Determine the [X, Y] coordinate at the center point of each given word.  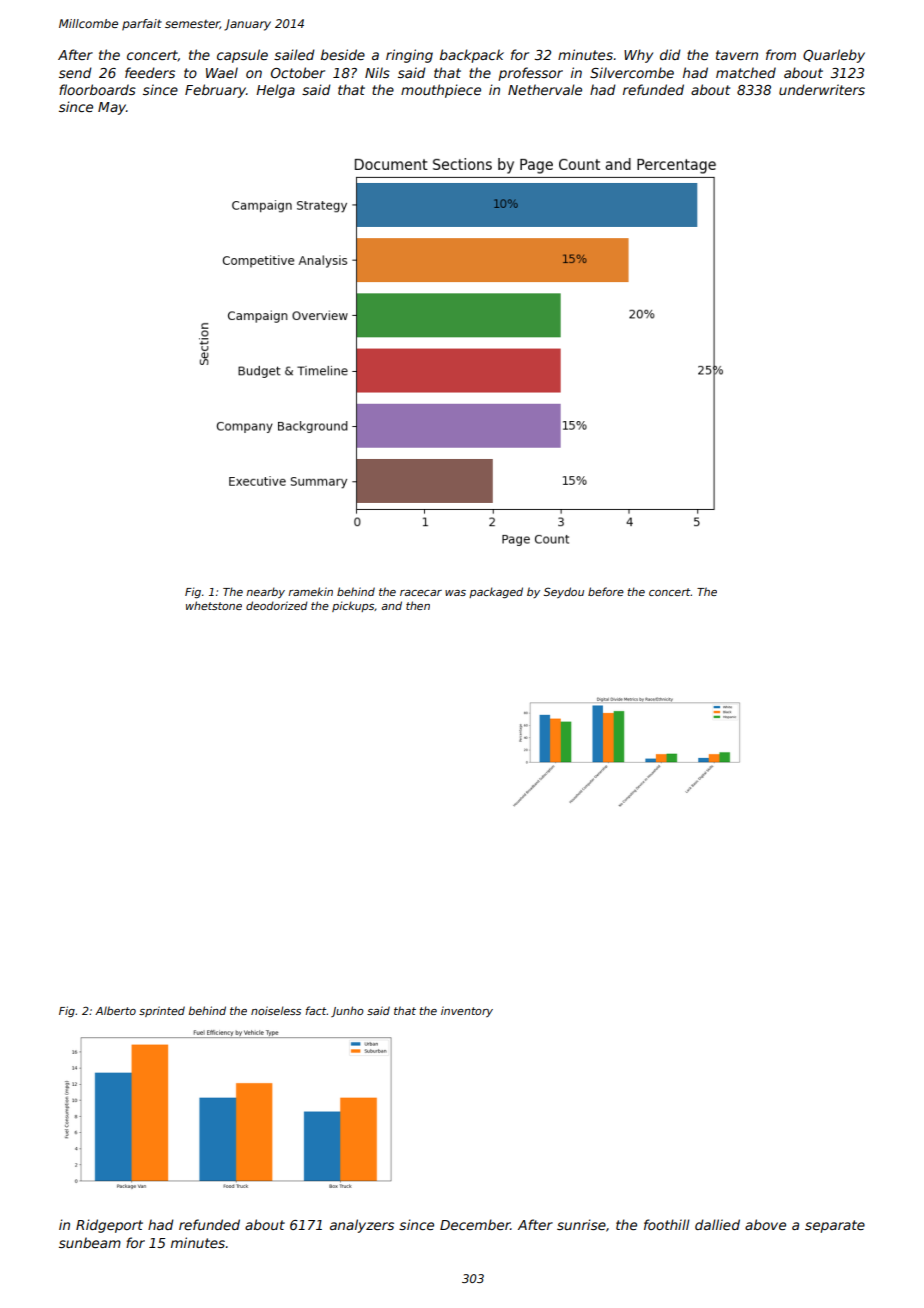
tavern [737, 55]
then [418, 605]
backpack [472, 56]
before [606, 591]
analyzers [362, 1226]
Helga [275, 91]
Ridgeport [109, 1226]
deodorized [277, 605]
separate [835, 1226]
